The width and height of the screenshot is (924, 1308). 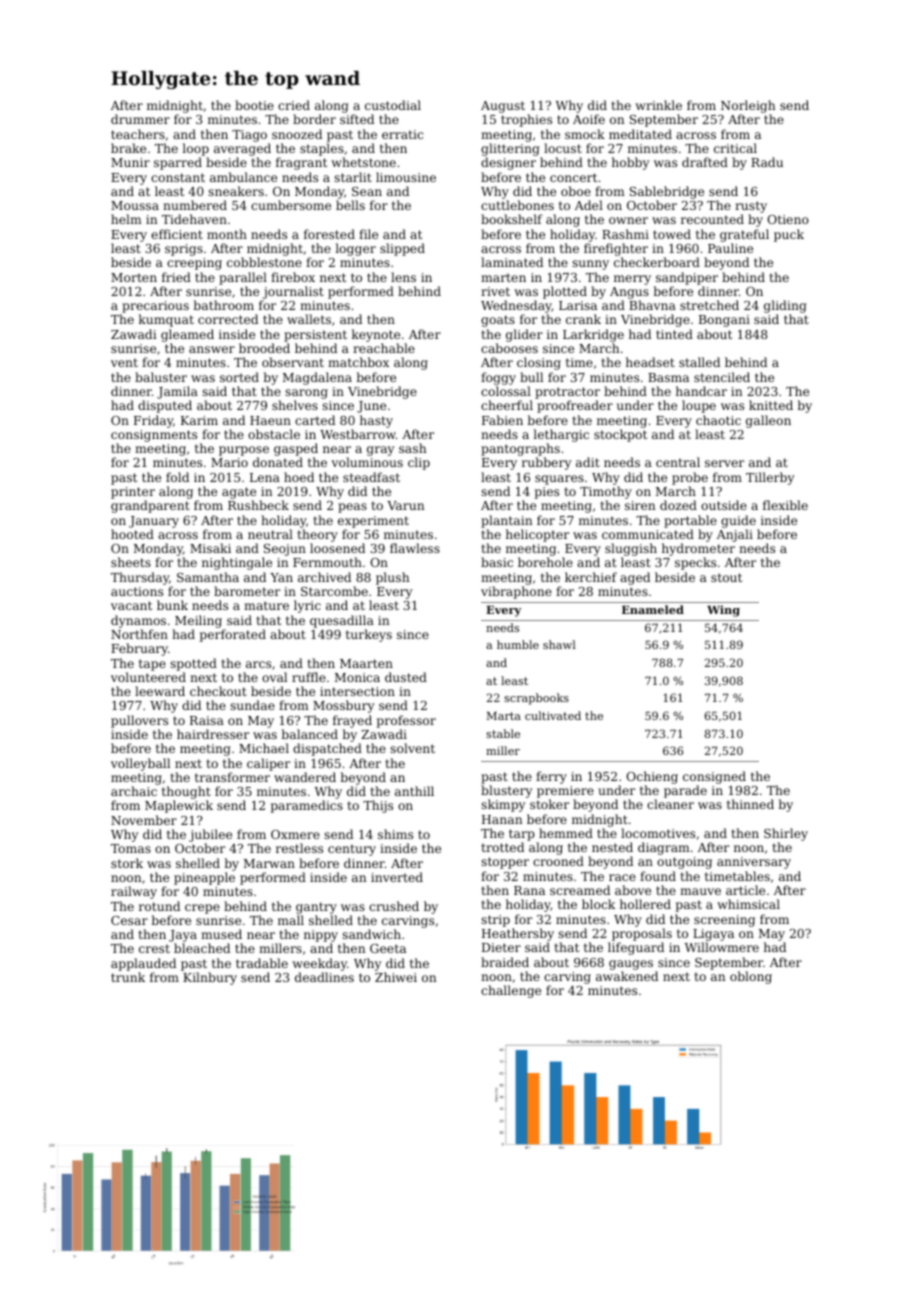 What do you see at coordinates (563, 148) in the screenshot?
I see `locust` at bounding box center [563, 148].
